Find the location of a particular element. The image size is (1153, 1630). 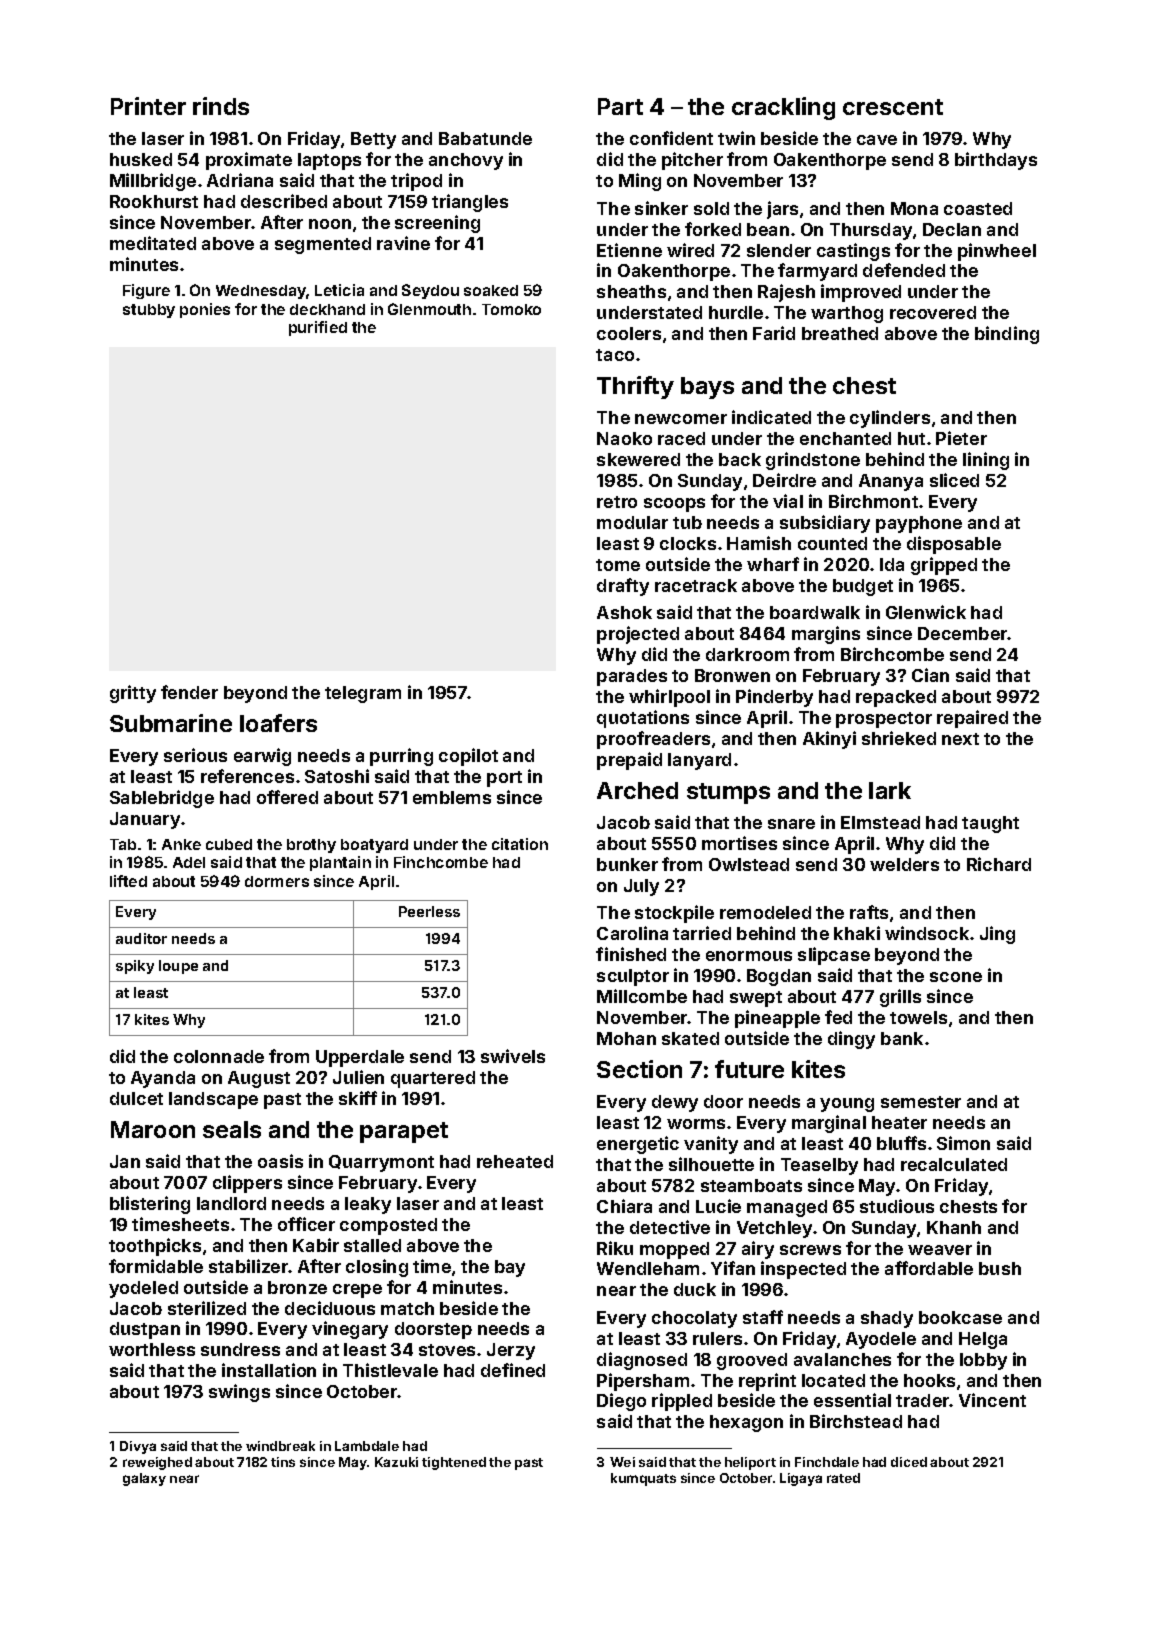

skewered is located at coordinates (638, 459).
